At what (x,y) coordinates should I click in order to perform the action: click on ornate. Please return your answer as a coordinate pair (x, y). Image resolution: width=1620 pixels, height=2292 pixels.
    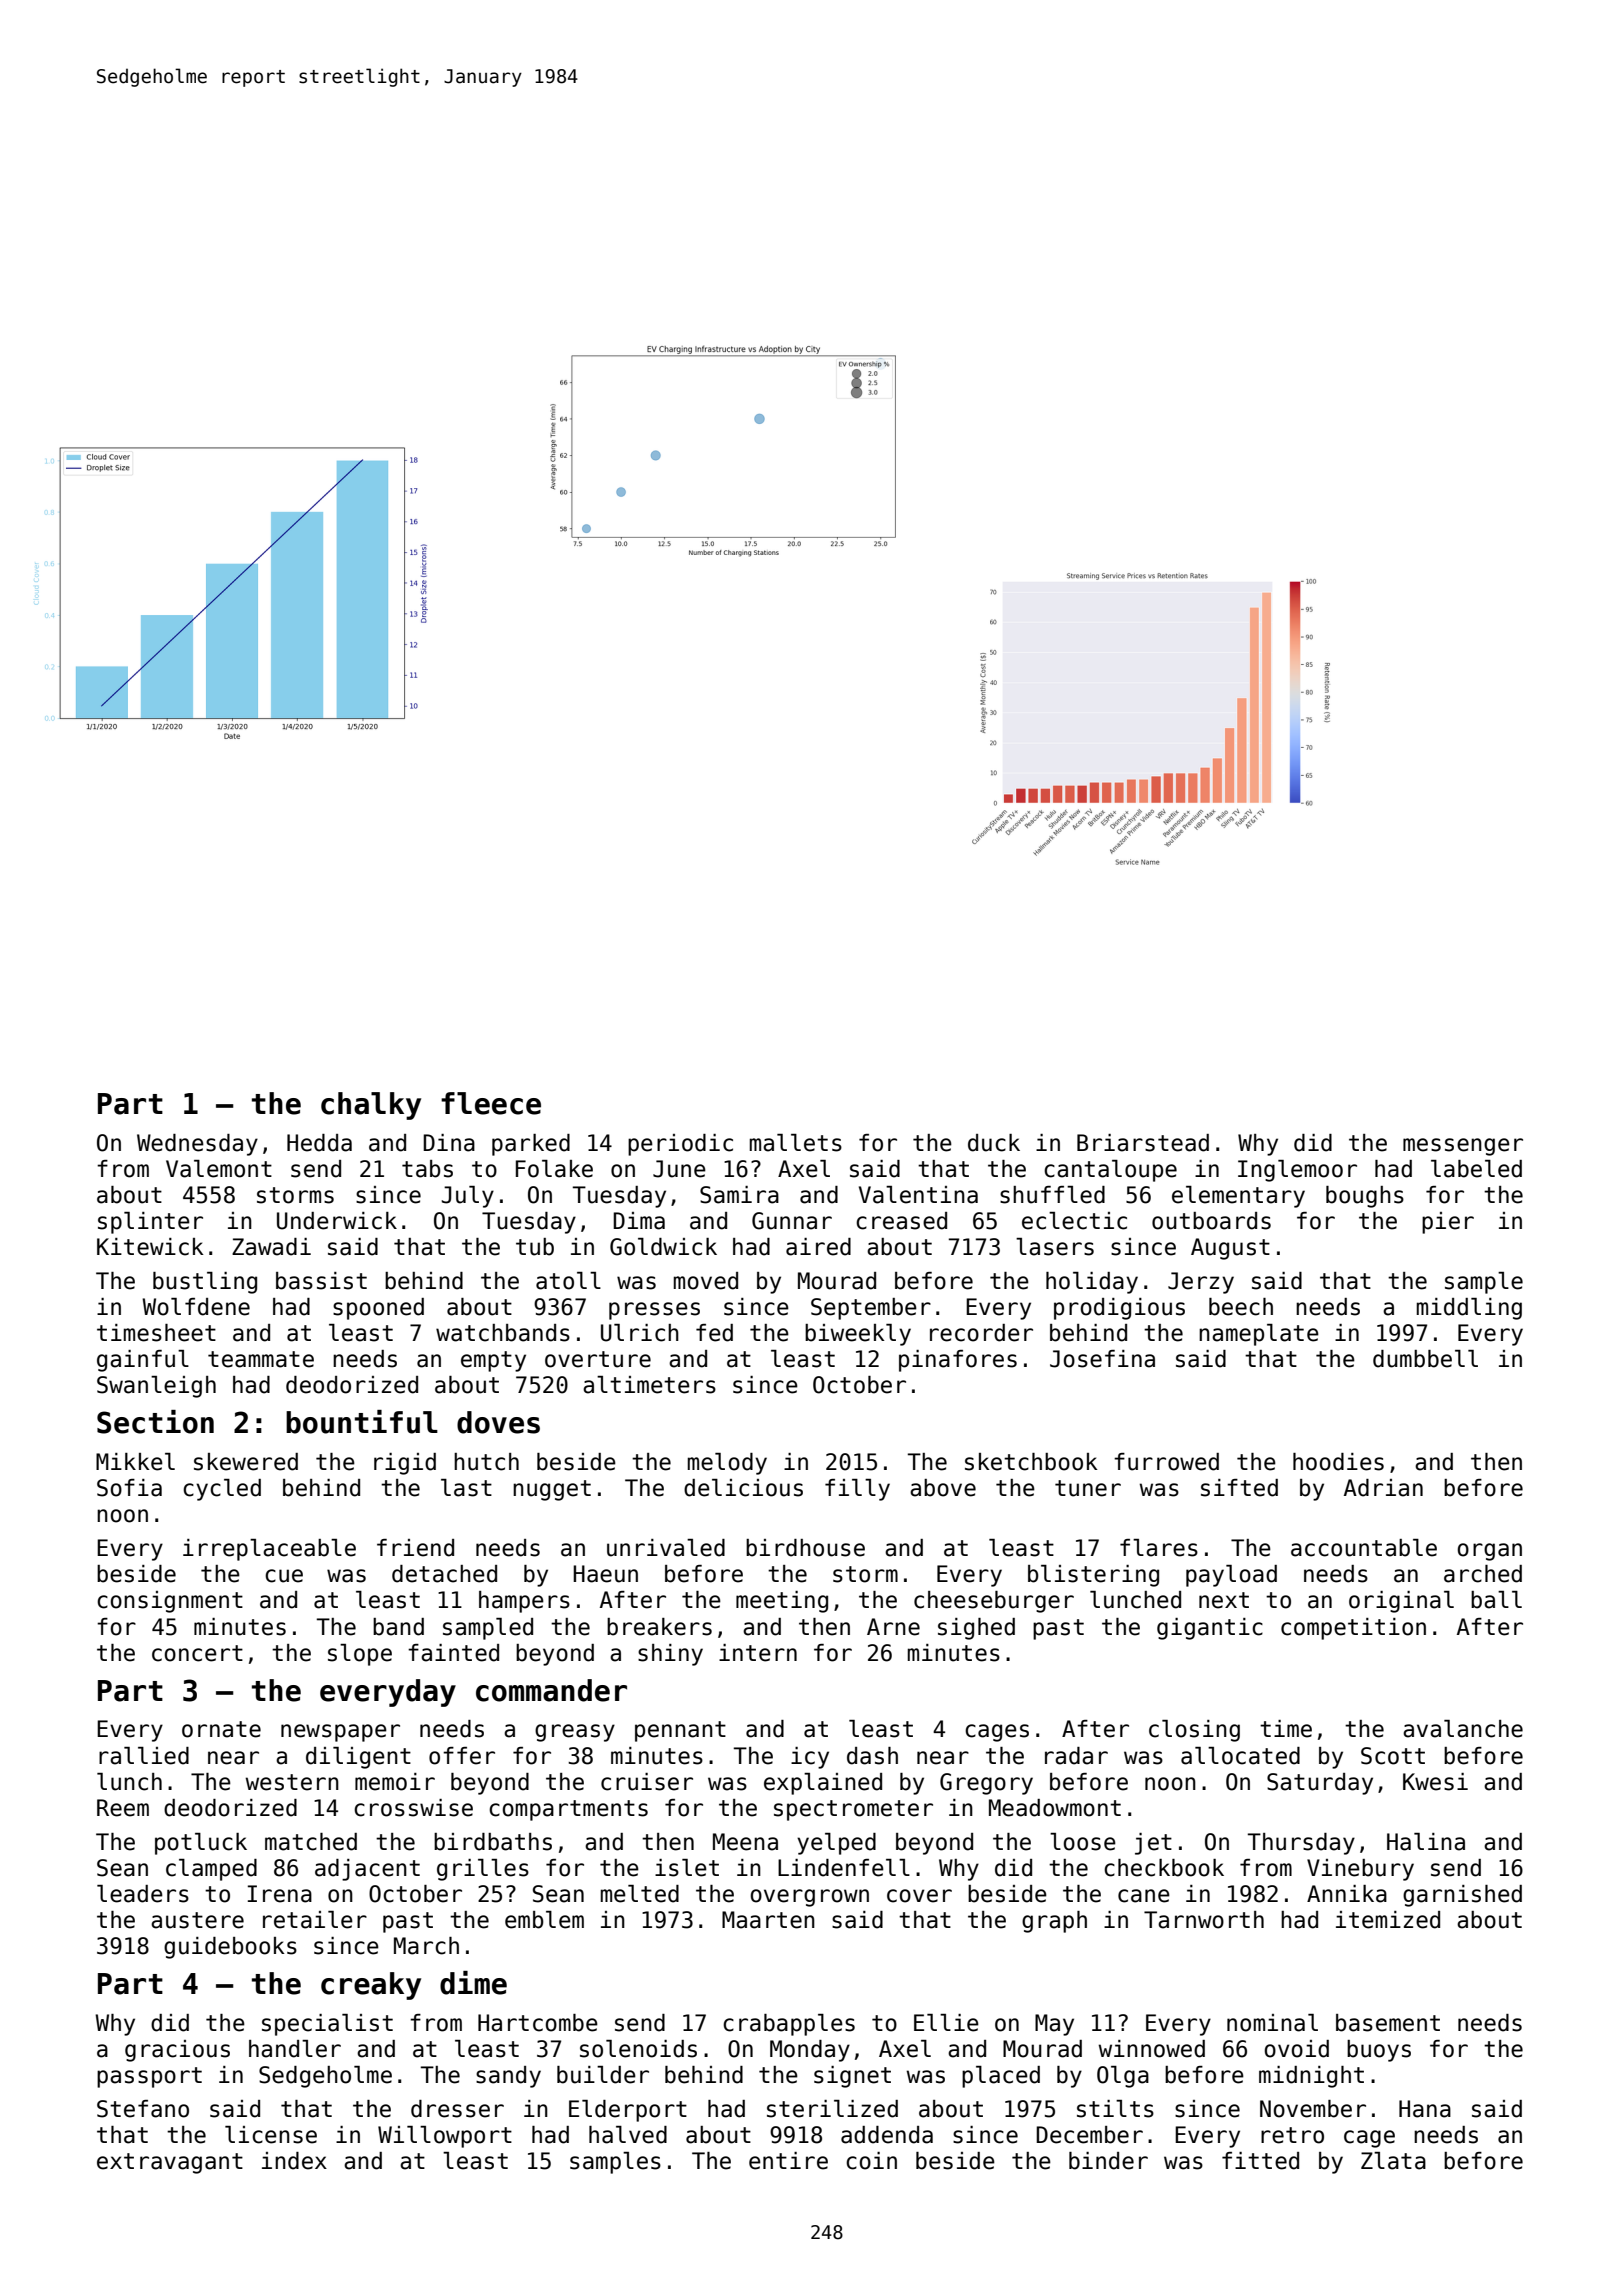
    Looking at the image, I should click on (221, 1729).
